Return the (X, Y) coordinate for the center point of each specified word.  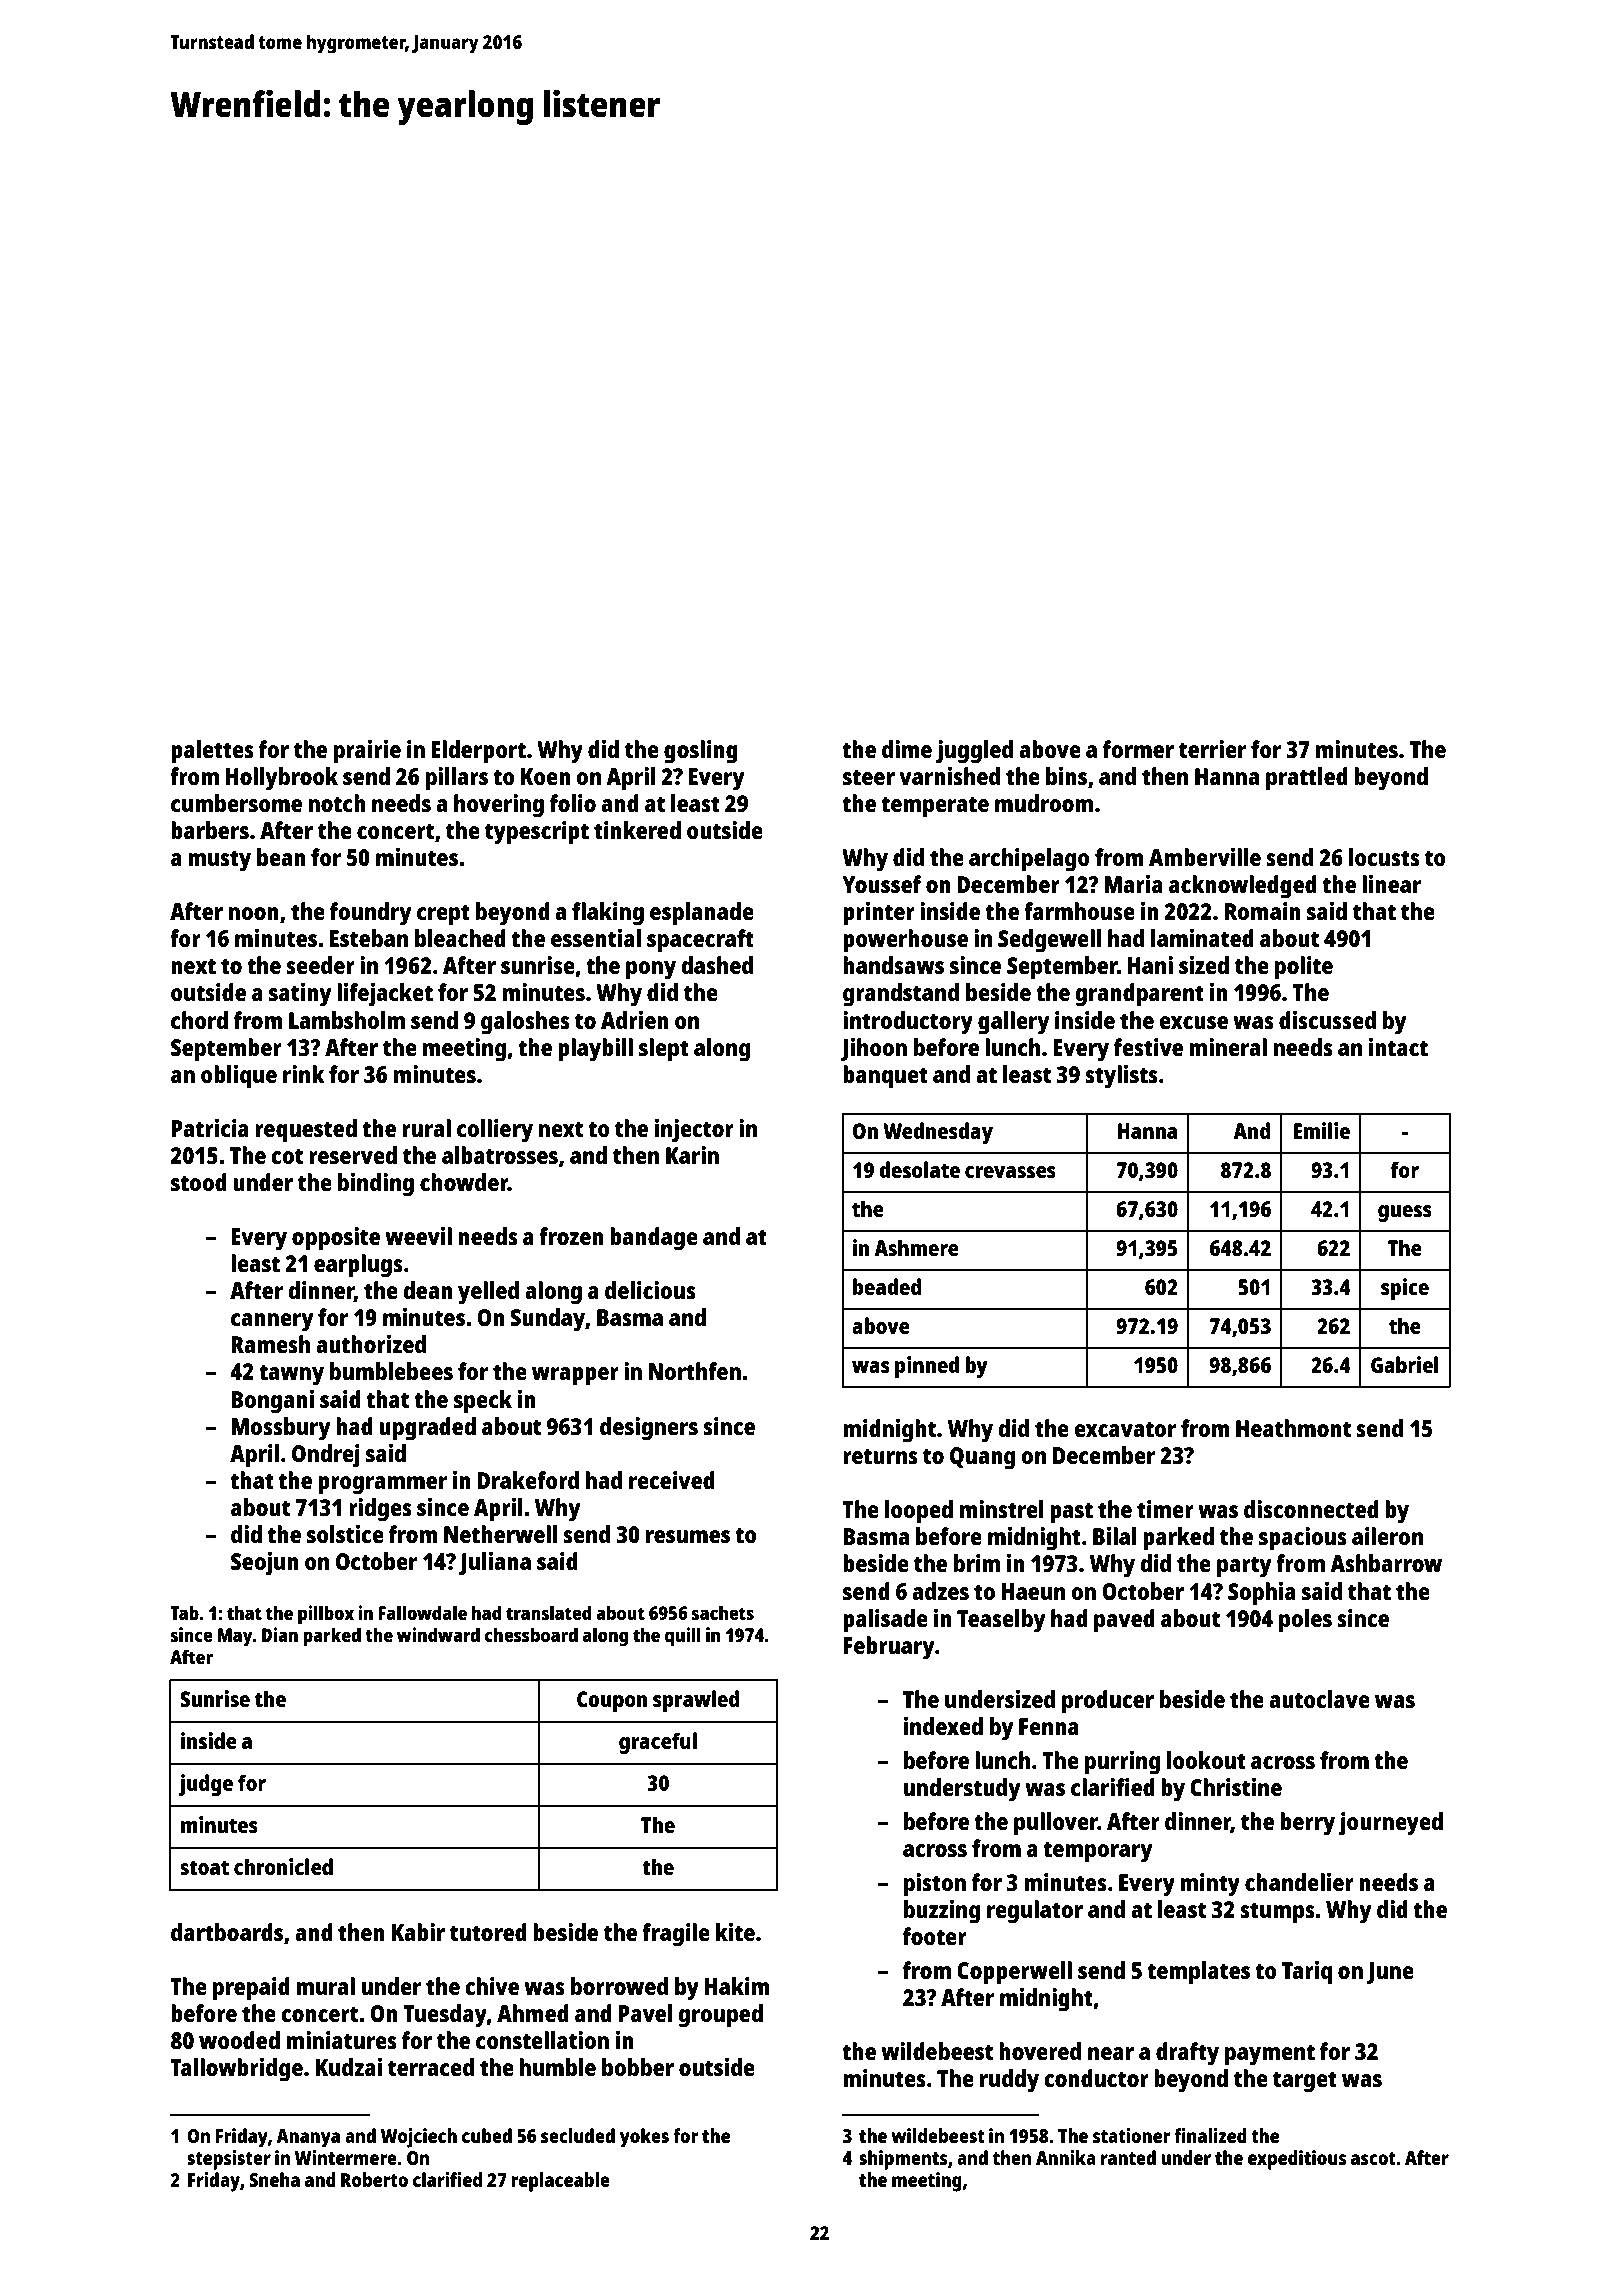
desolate (919, 1169)
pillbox (326, 1615)
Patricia (210, 1128)
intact (1398, 1047)
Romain (1263, 911)
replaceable (560, 2182)
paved (1124, 1621)
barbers (210, 830)
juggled (974, 752)
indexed (943, 1726)
